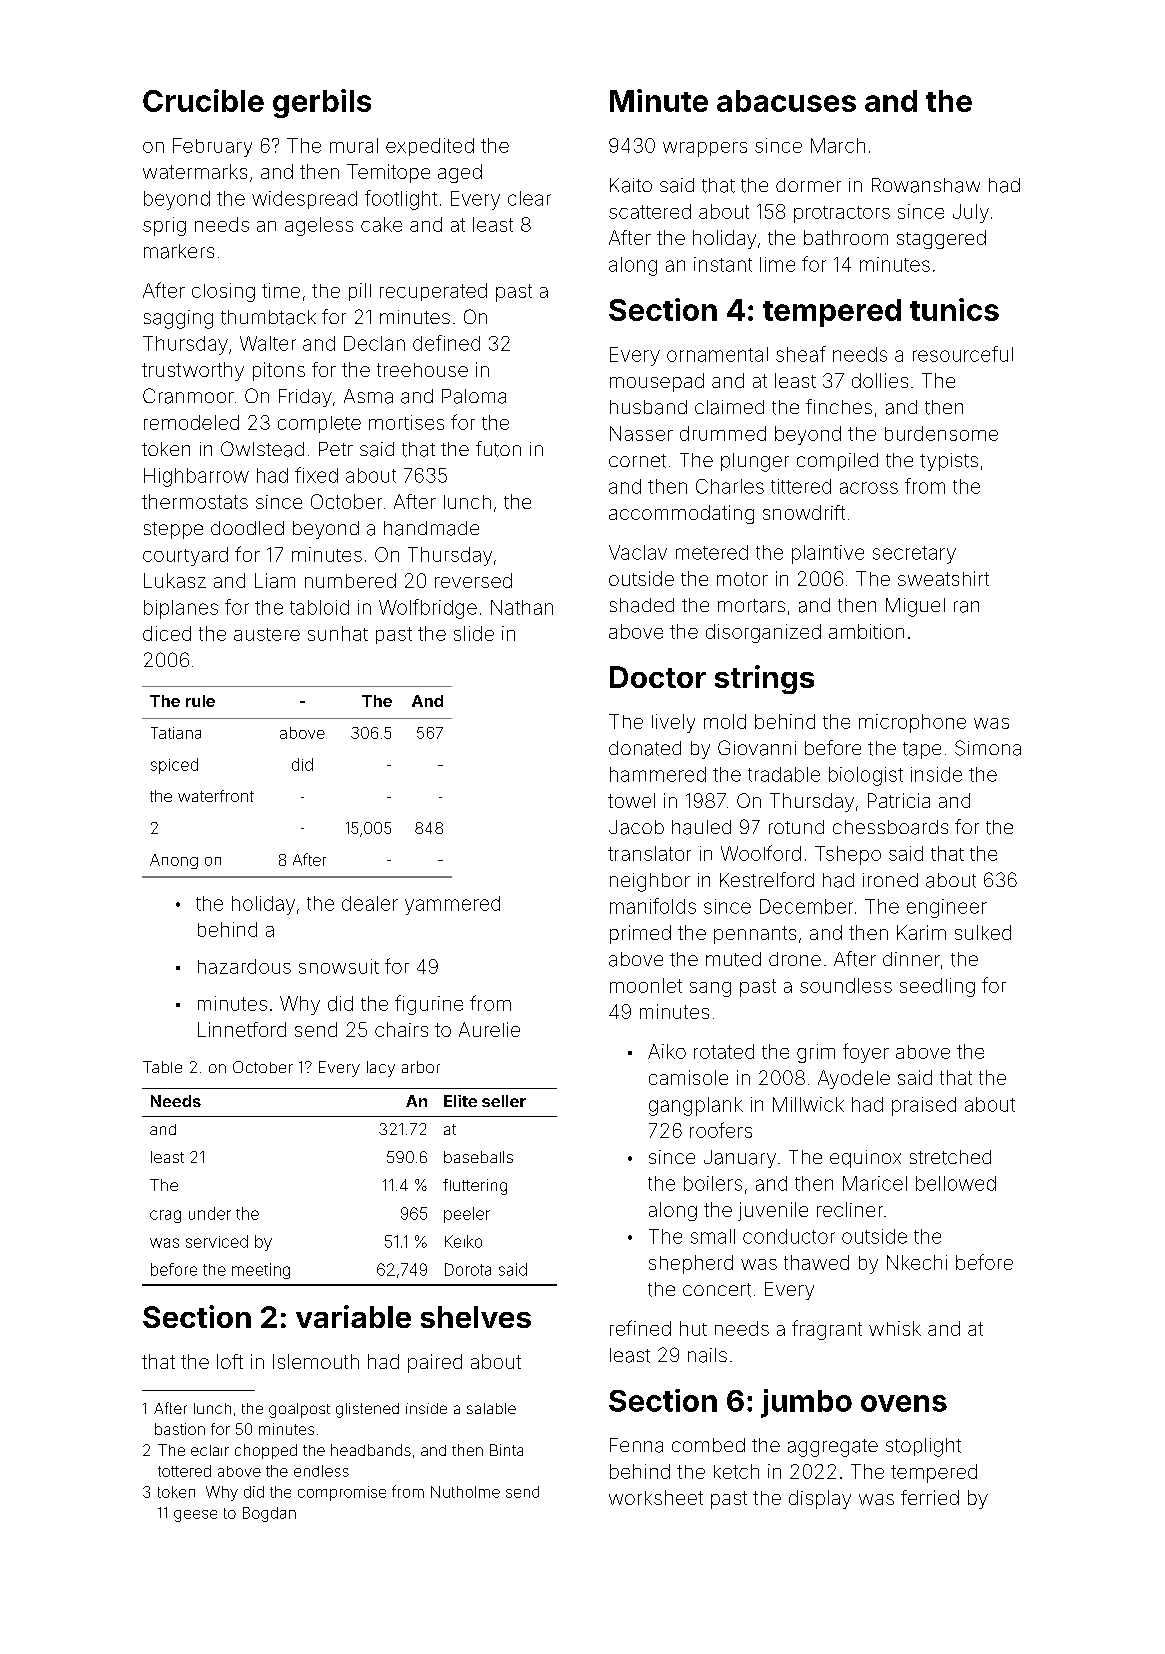 The image size is (1165, 1654). What do you see at coordinates (230, 1361) in the document?
I see `loft` at bounding box center [230, 1361].
